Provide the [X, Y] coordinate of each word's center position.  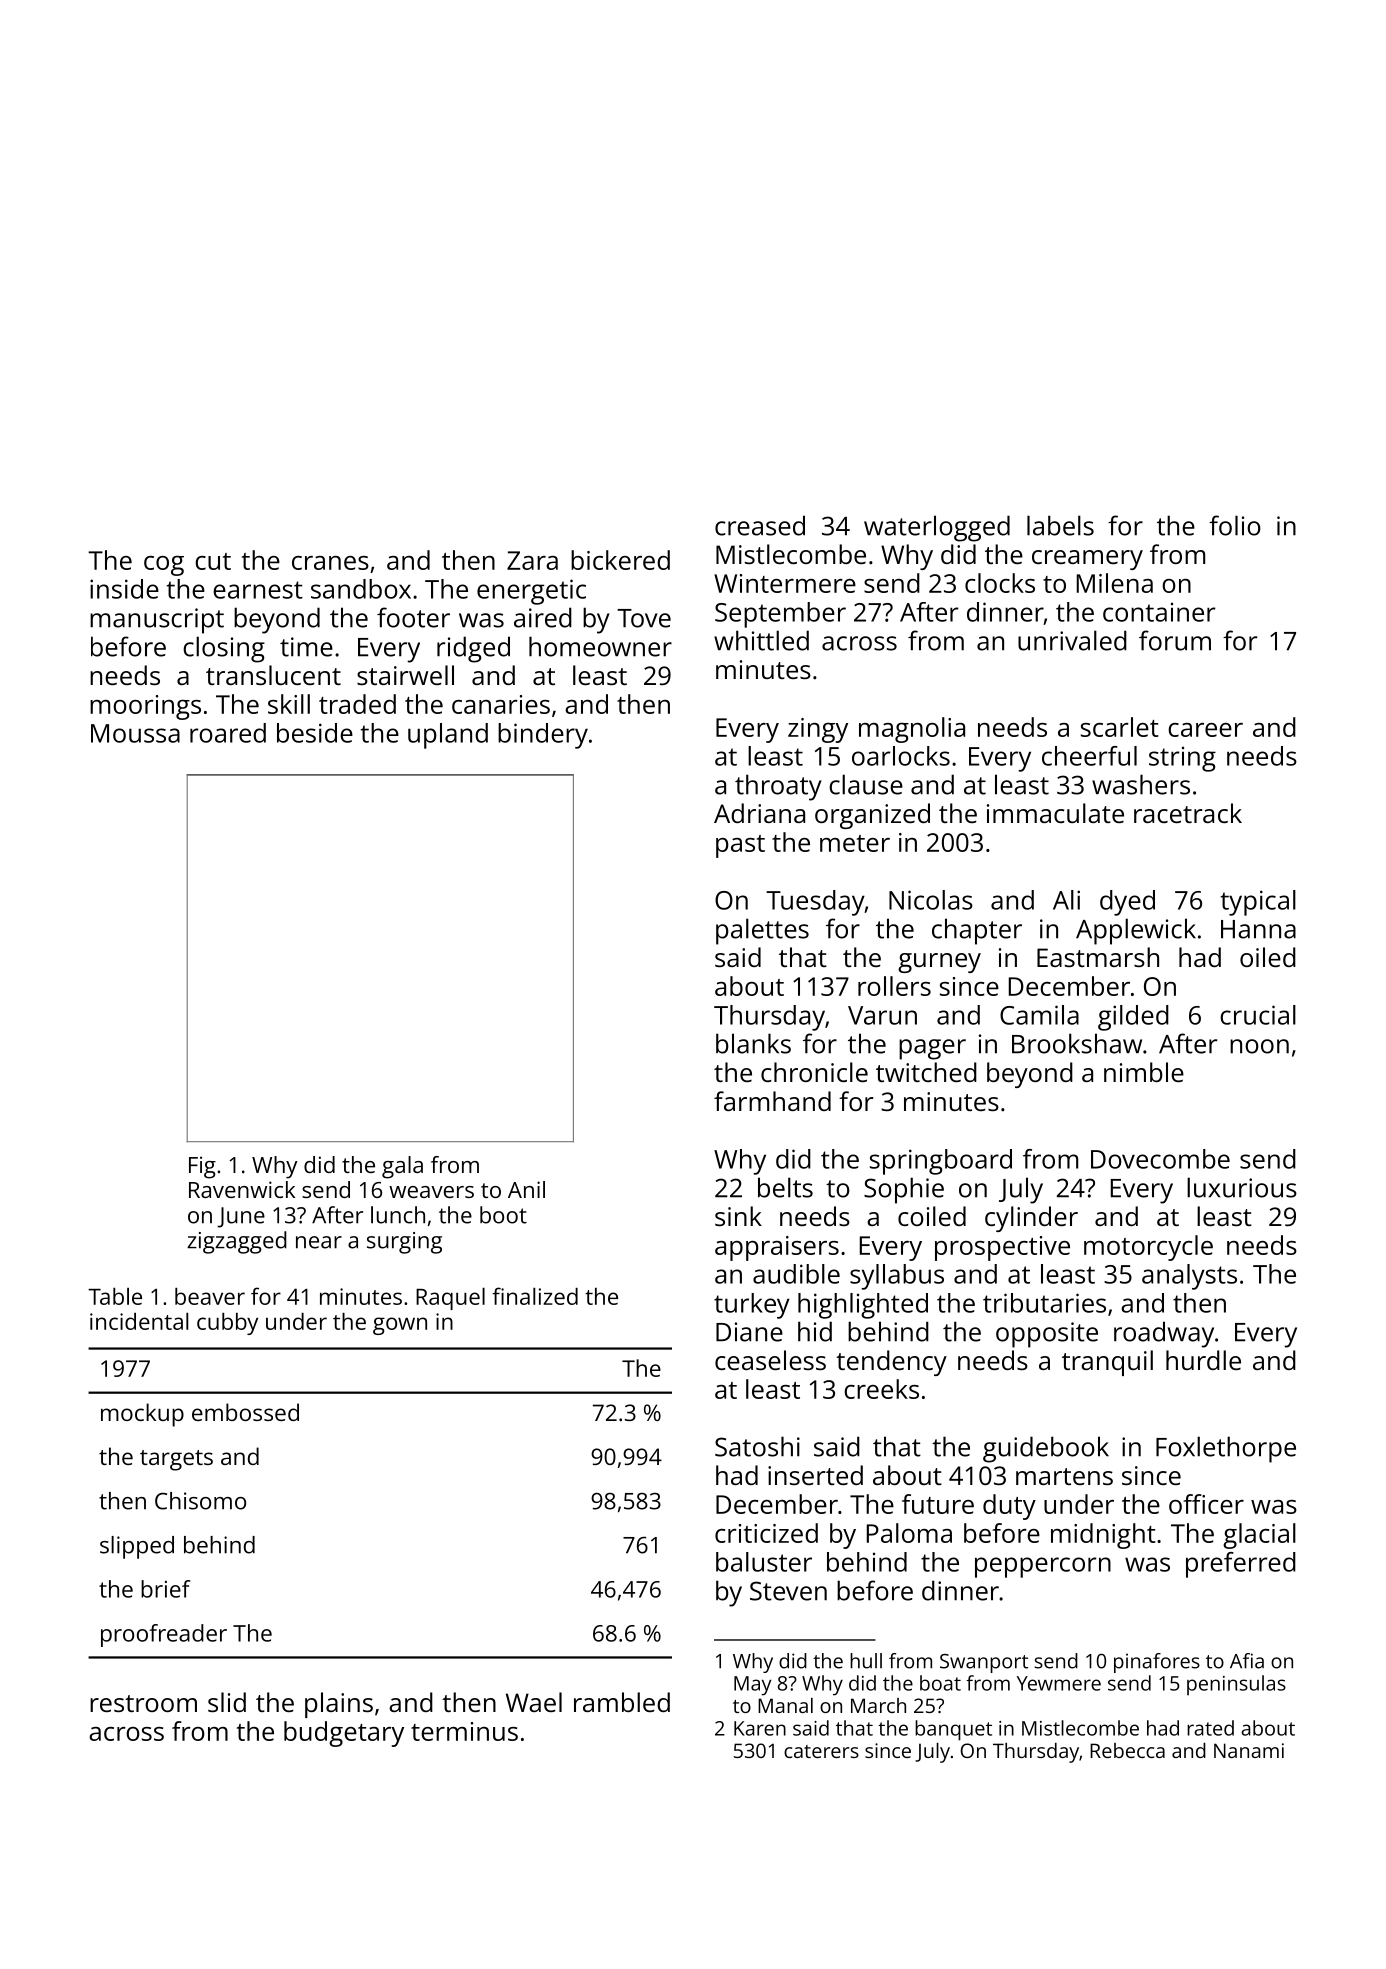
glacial [1259, 1536]
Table [115, 1296]
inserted [815, 1475]
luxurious [1242, 1187]
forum [1175, 640]
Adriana [759, 813]
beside [315, 733]
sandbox [361, 589]
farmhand [772, 1101]
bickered [620, 560]
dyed [1127, 903]
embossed [245, 1412]
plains [339, 1705]
